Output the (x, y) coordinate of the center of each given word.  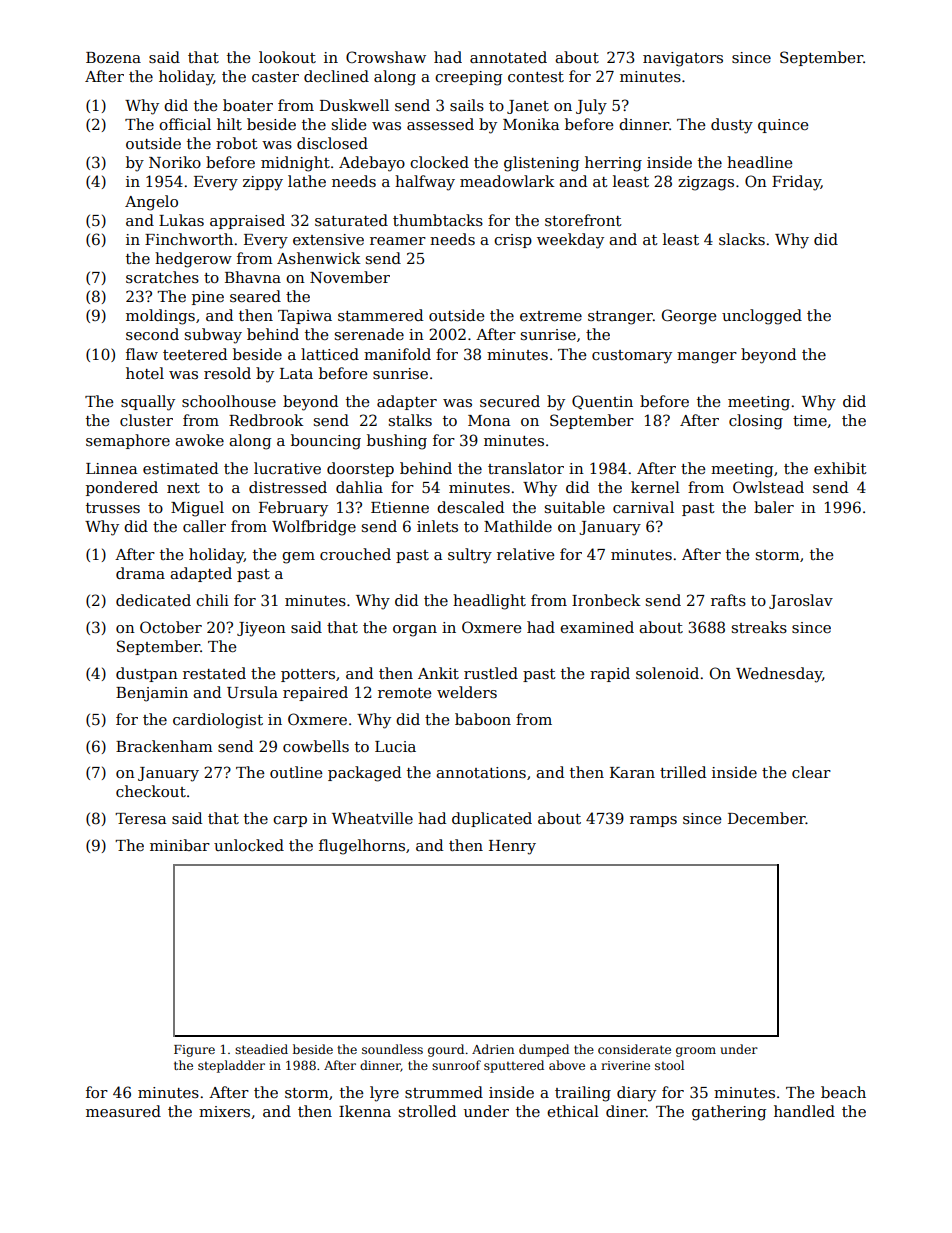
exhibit (840, 468)
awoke (199, 440)
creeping (468, 78)
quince (783, 126)
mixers (224, 1111)
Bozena (113, 57)
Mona (489, 420)
